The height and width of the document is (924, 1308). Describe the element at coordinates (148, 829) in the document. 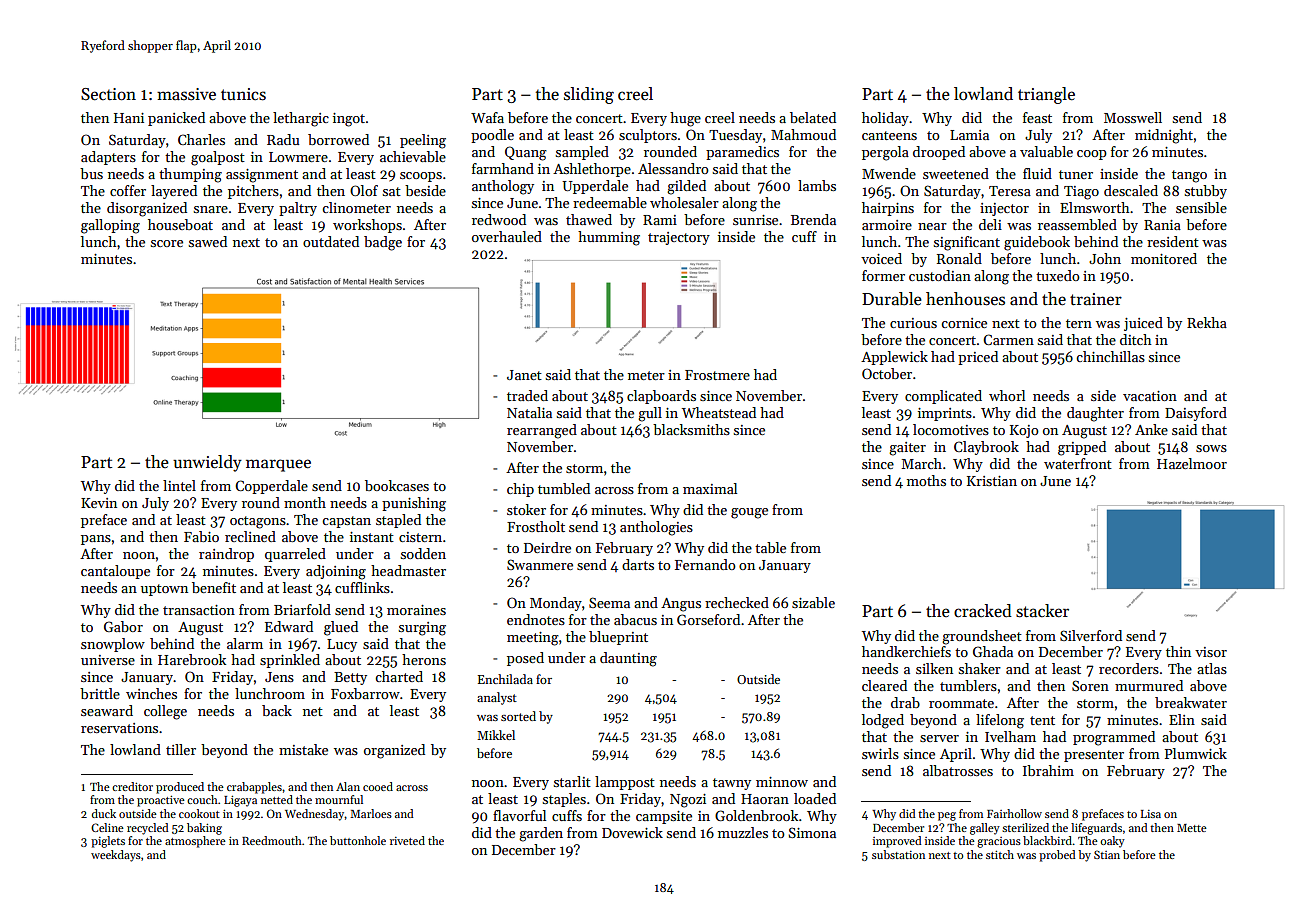

I see `recycled` at that location.
